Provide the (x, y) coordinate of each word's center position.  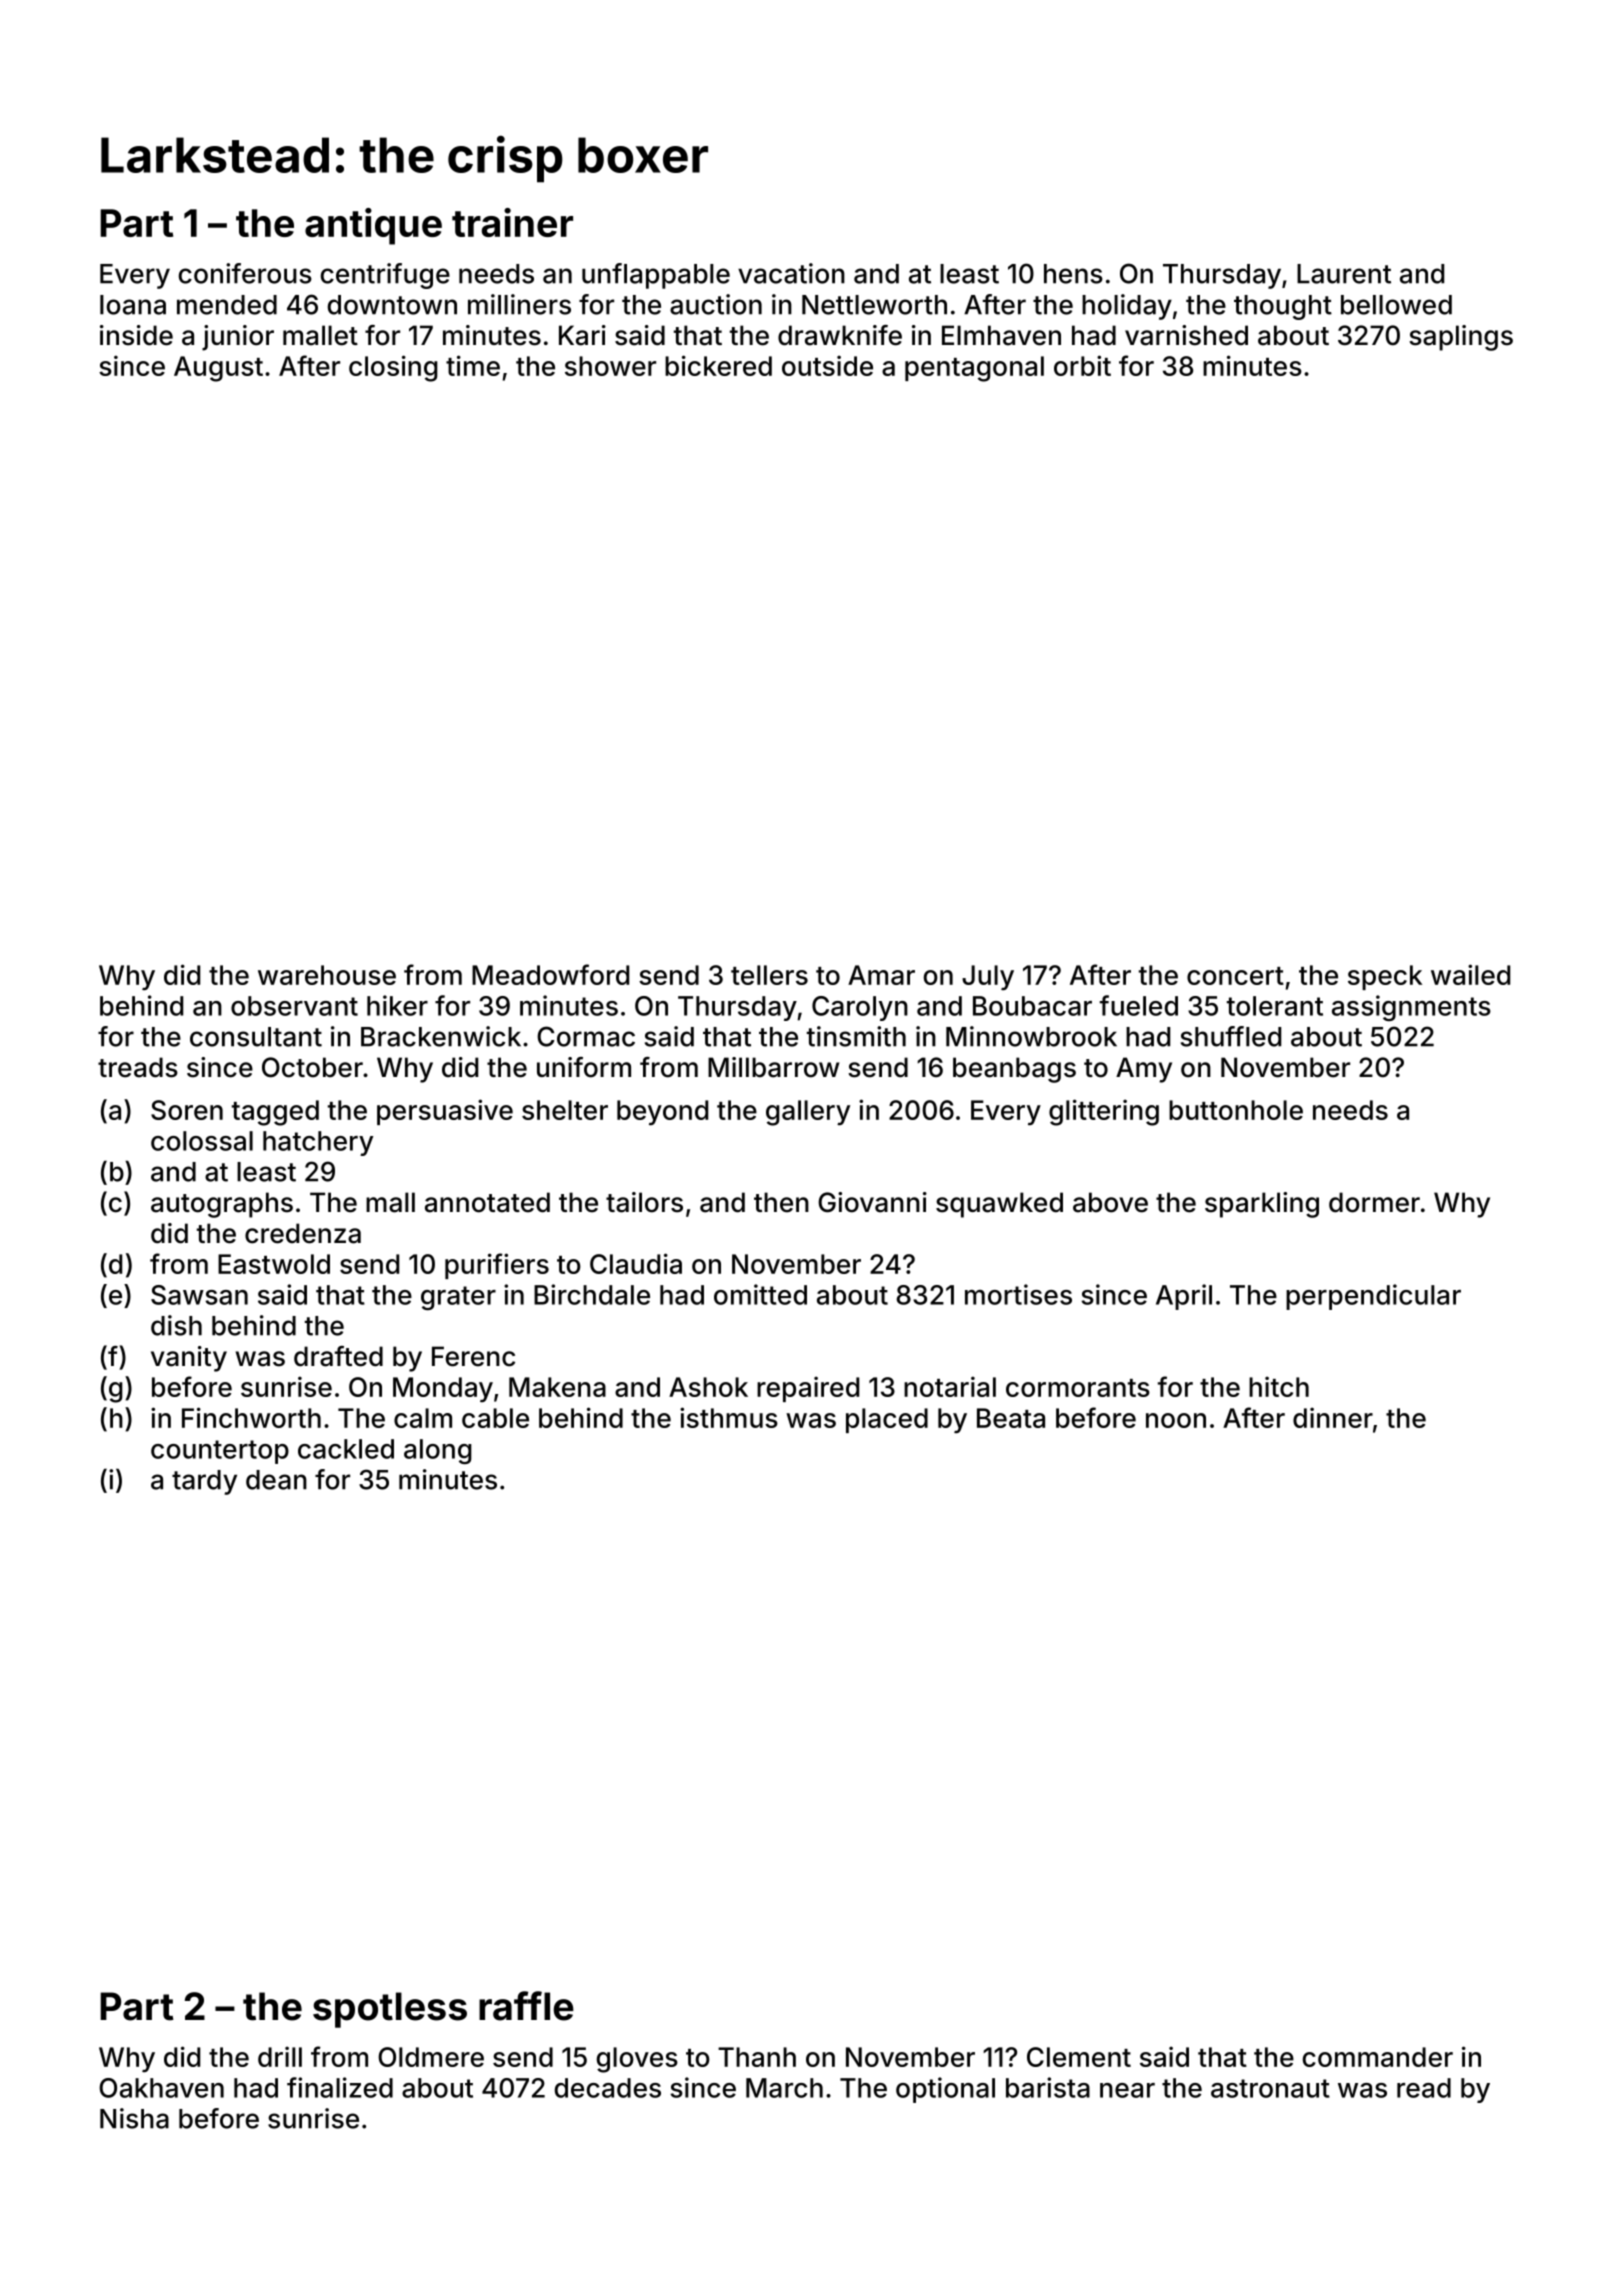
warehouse (327, 975)
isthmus (729, 1417)
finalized (340, 2087)
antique (373, 226)
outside (827, 365)
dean (276, 1480)
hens (1073, 274)
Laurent (1344, 274)
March (784, 2088)
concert (1235, 976)
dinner (1333, 1417)
